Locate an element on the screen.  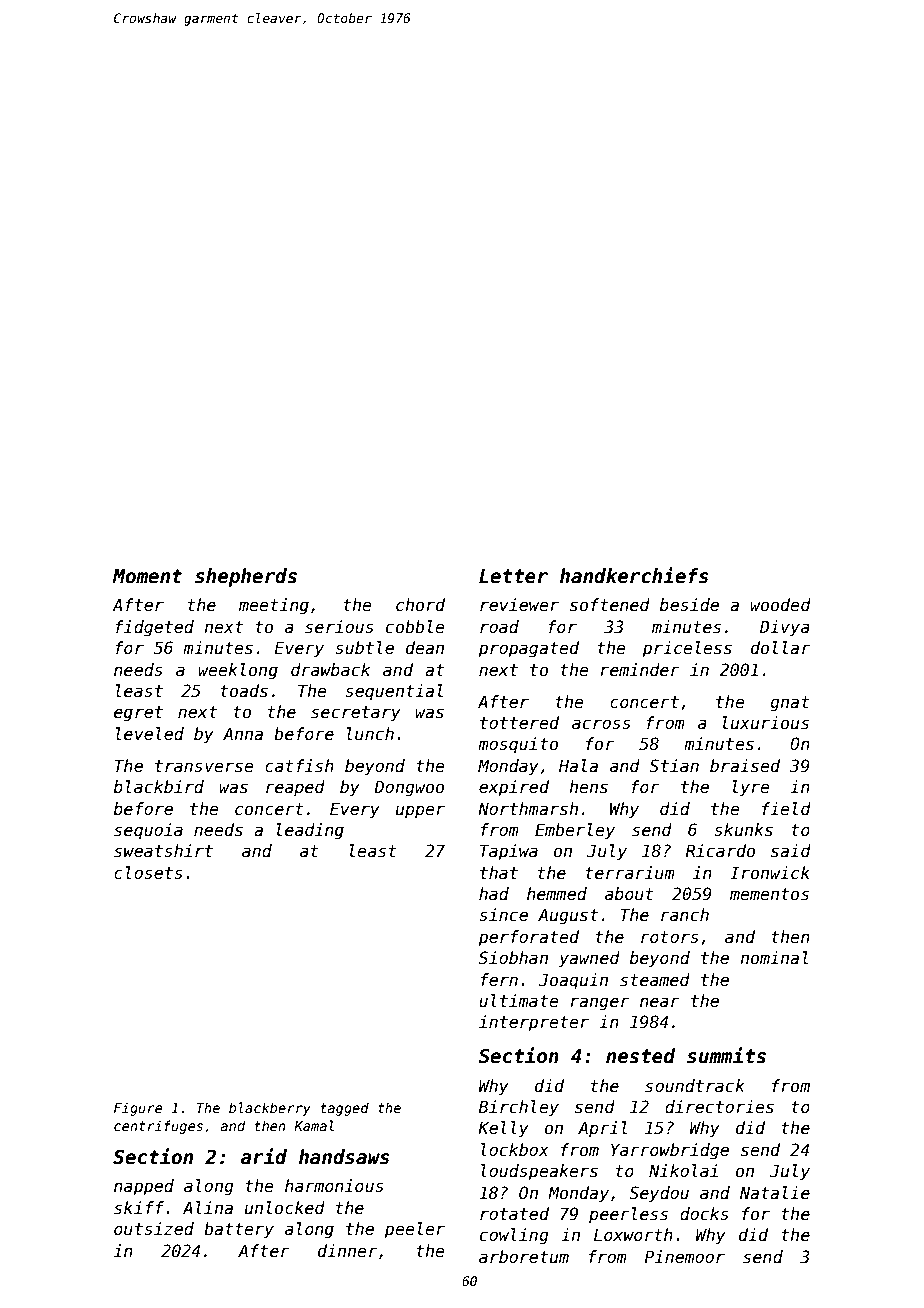
shepherds is located at coordinates (246, 577).
